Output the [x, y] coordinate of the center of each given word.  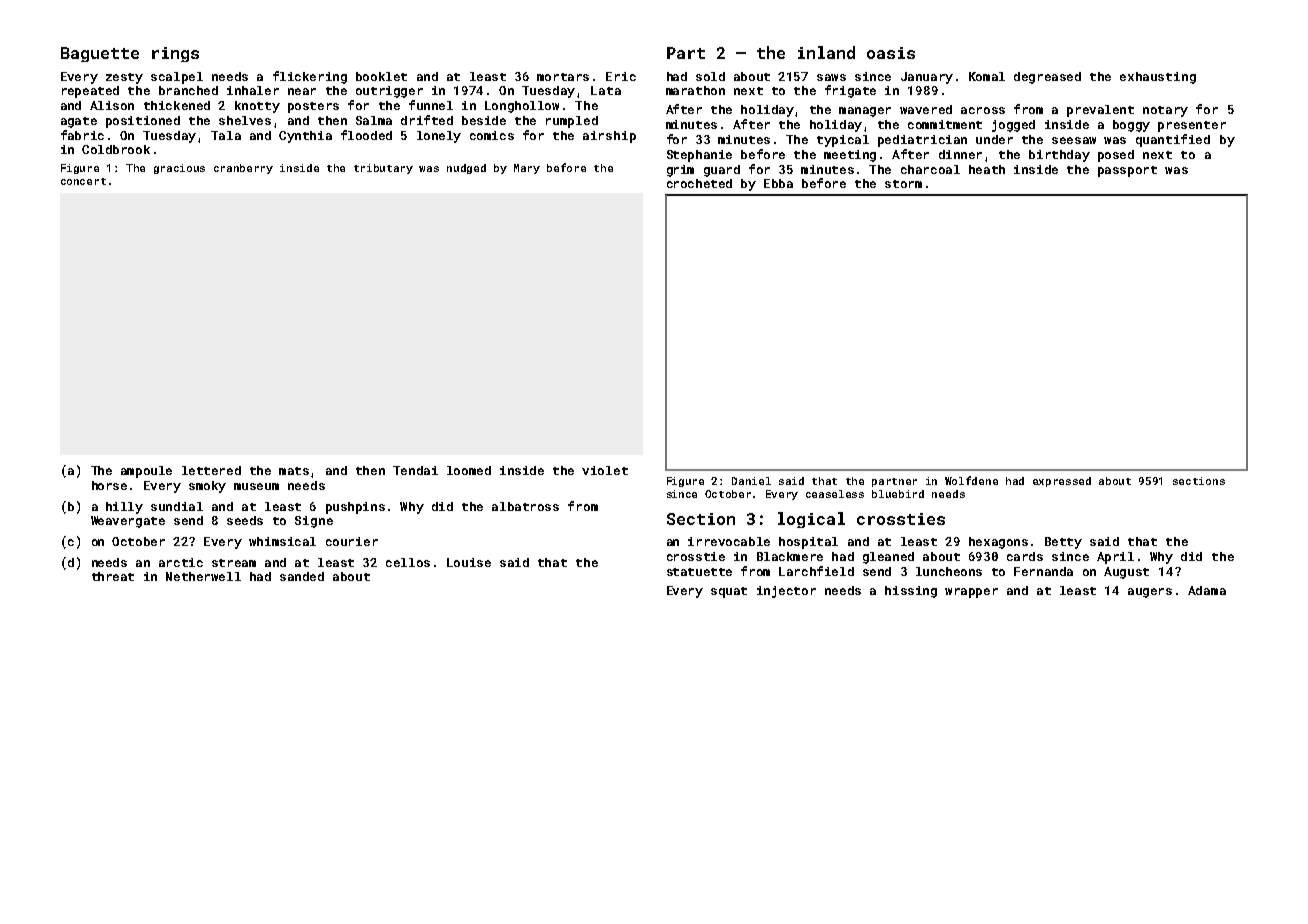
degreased [1047, 78]
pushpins [355, 508]
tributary [383, 169]
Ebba [778, 183]
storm [903, 184]
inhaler [253, 90]
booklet [381, 76]
